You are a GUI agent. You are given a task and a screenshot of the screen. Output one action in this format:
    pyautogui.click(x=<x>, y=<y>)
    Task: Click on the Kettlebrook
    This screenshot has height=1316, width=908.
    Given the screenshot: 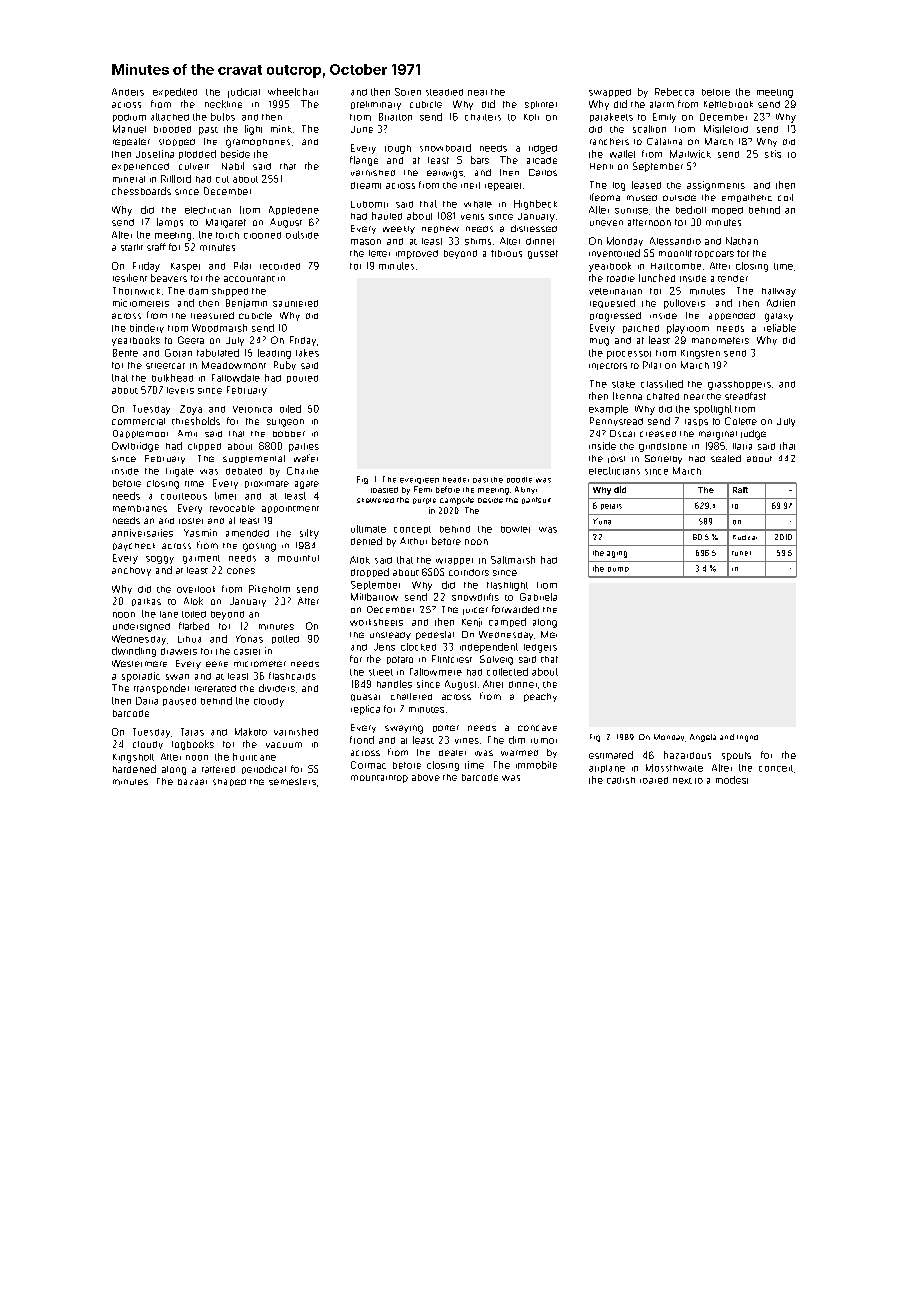 What is the action you would take?
    pyautogui.click(x=728, y=104)
